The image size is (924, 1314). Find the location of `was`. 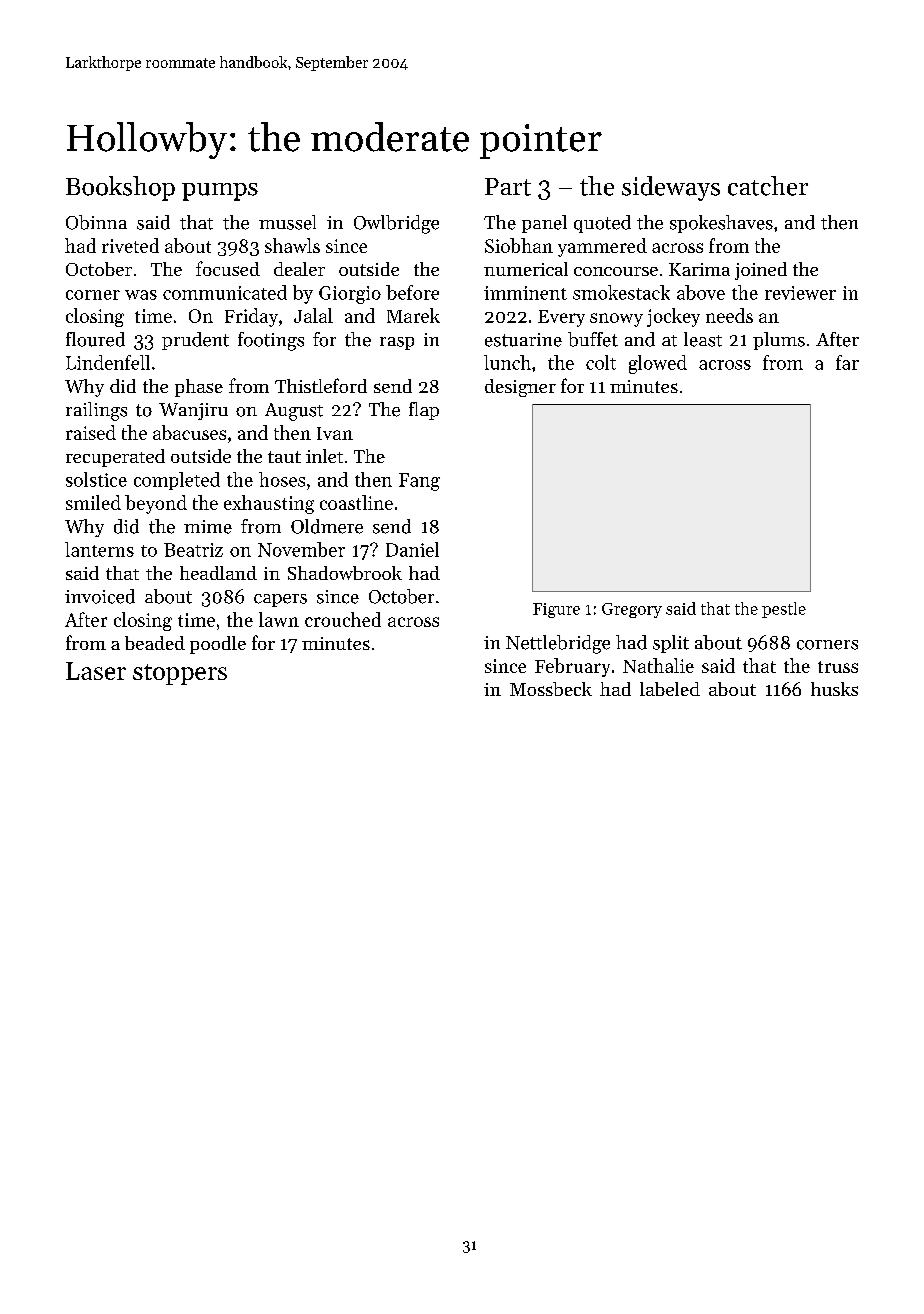

was is located at coordinates (141, 295).
